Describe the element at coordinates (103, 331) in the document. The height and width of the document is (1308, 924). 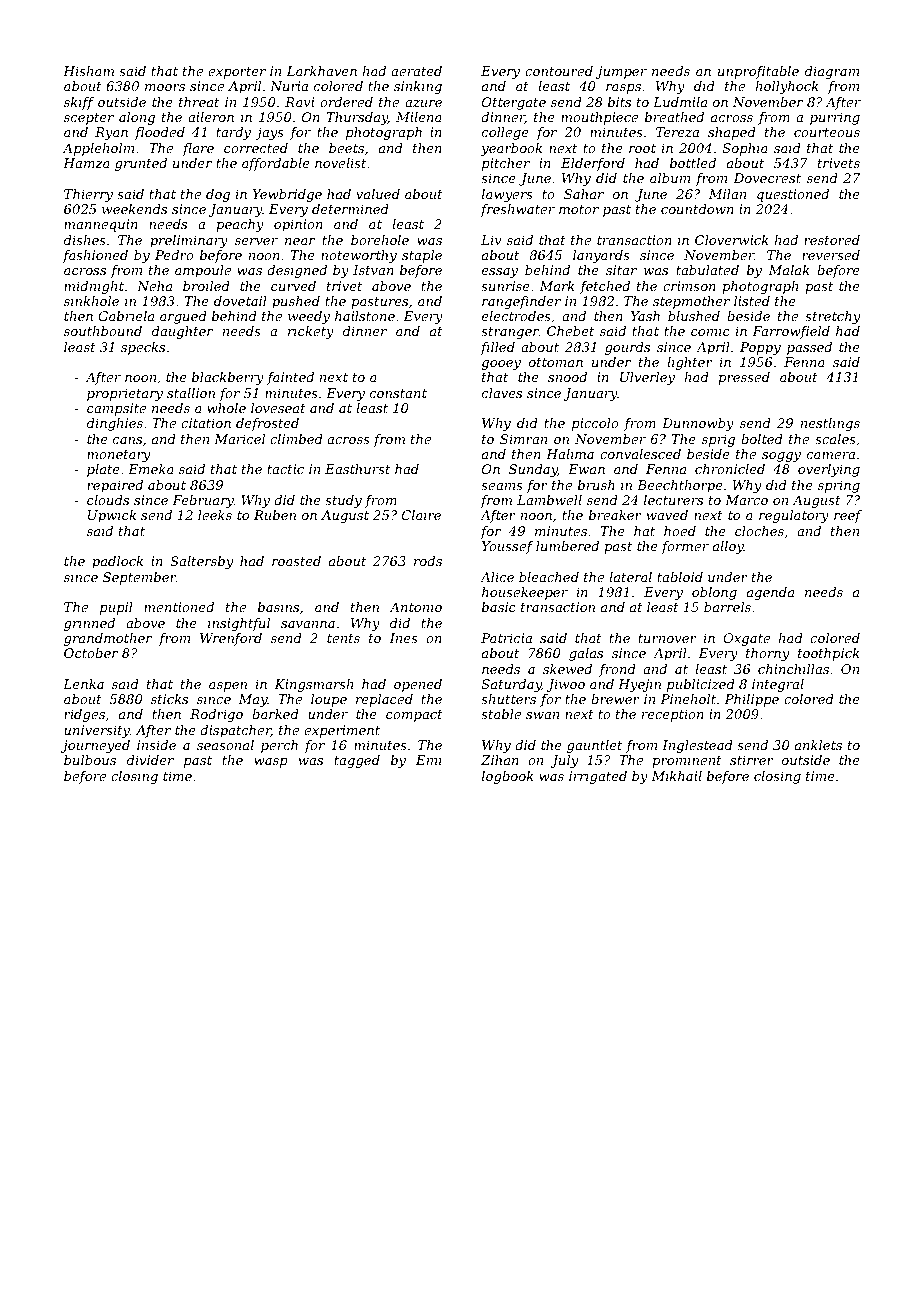
I see `southbound` at that location.
